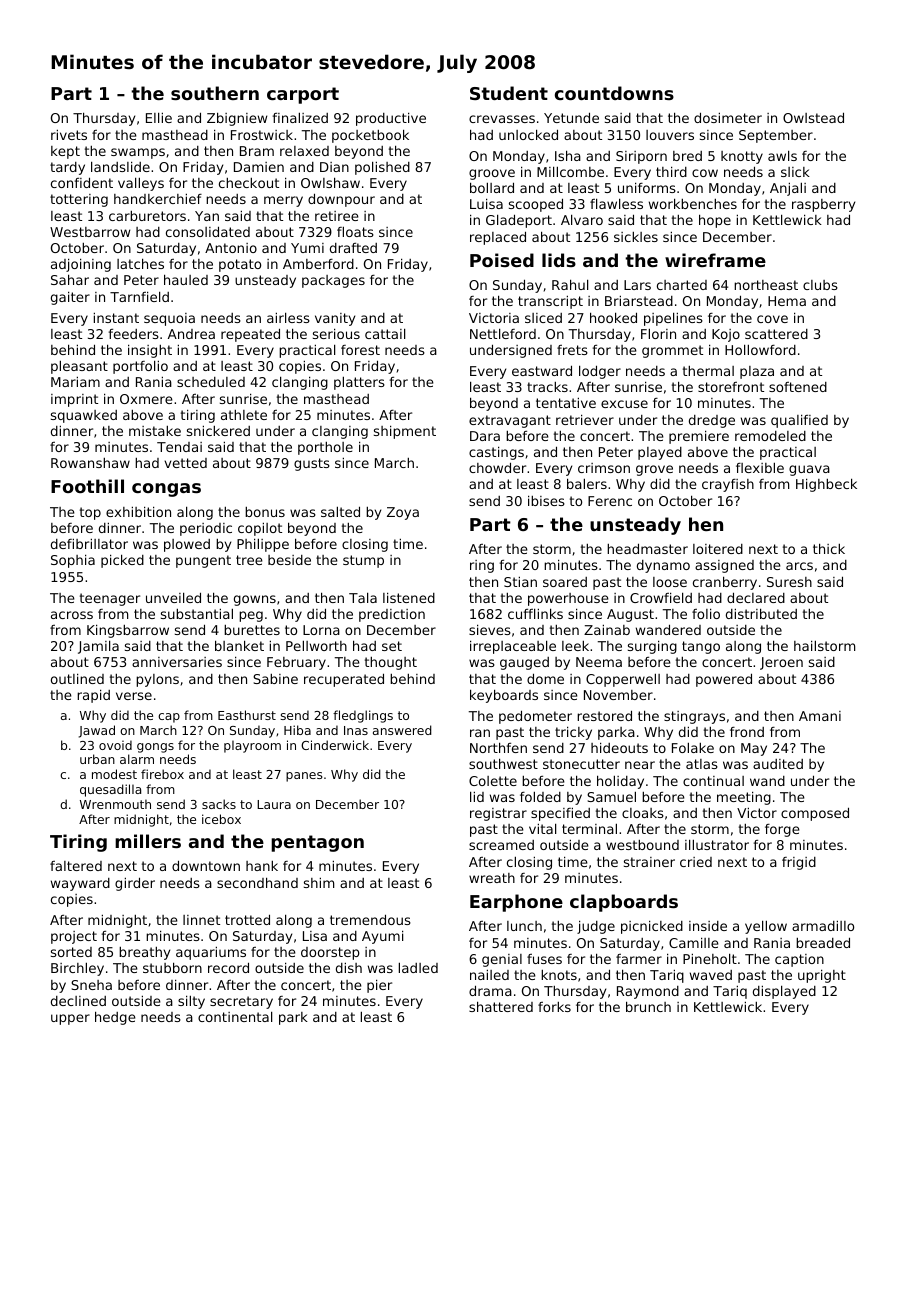 This document has width=908, height=1316. Describe the element at coordinates (813, 117) in the document. I see `Owlstead` at that location.
